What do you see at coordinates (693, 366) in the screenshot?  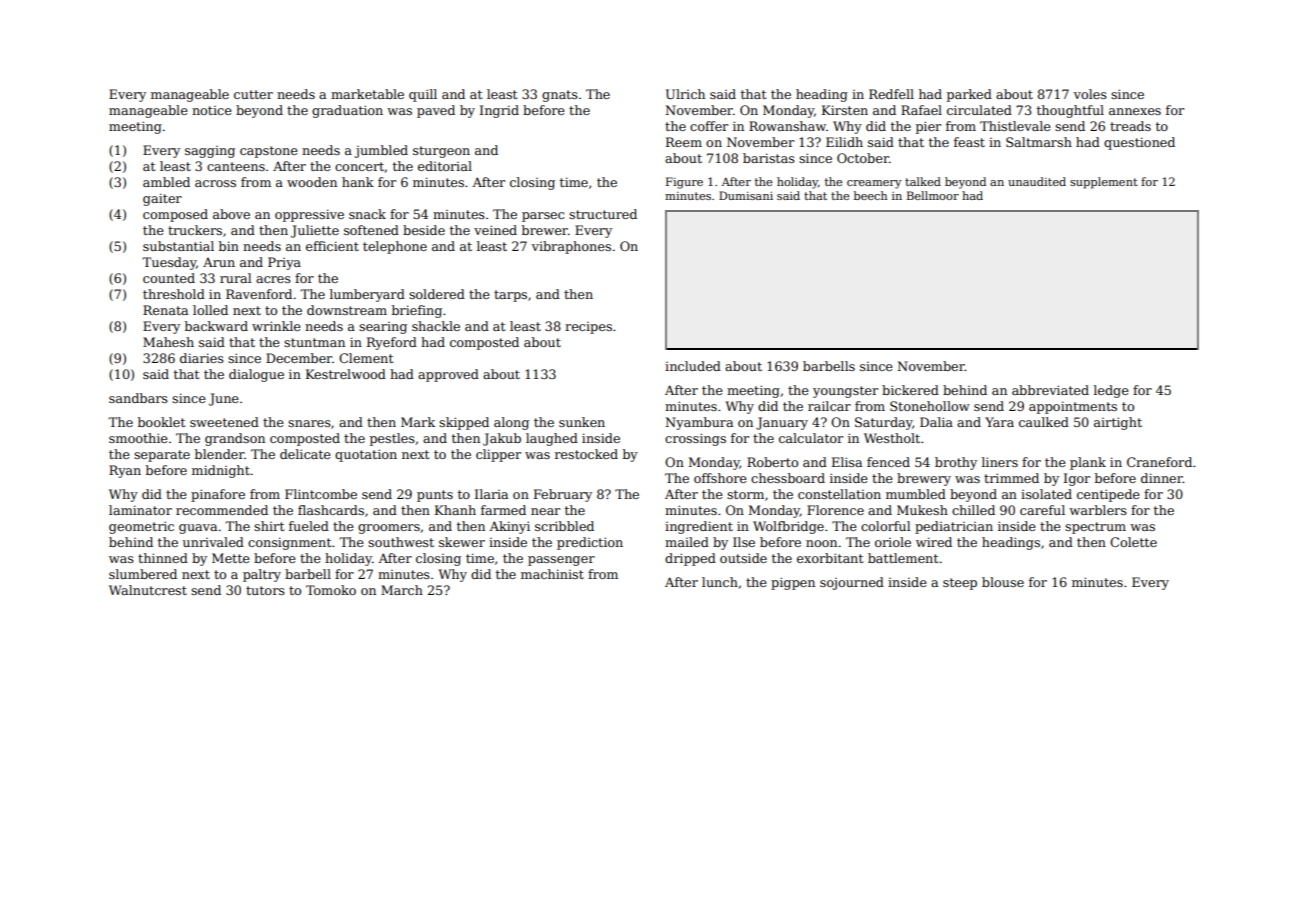 I see `included` at bounding box center [693, 366].
